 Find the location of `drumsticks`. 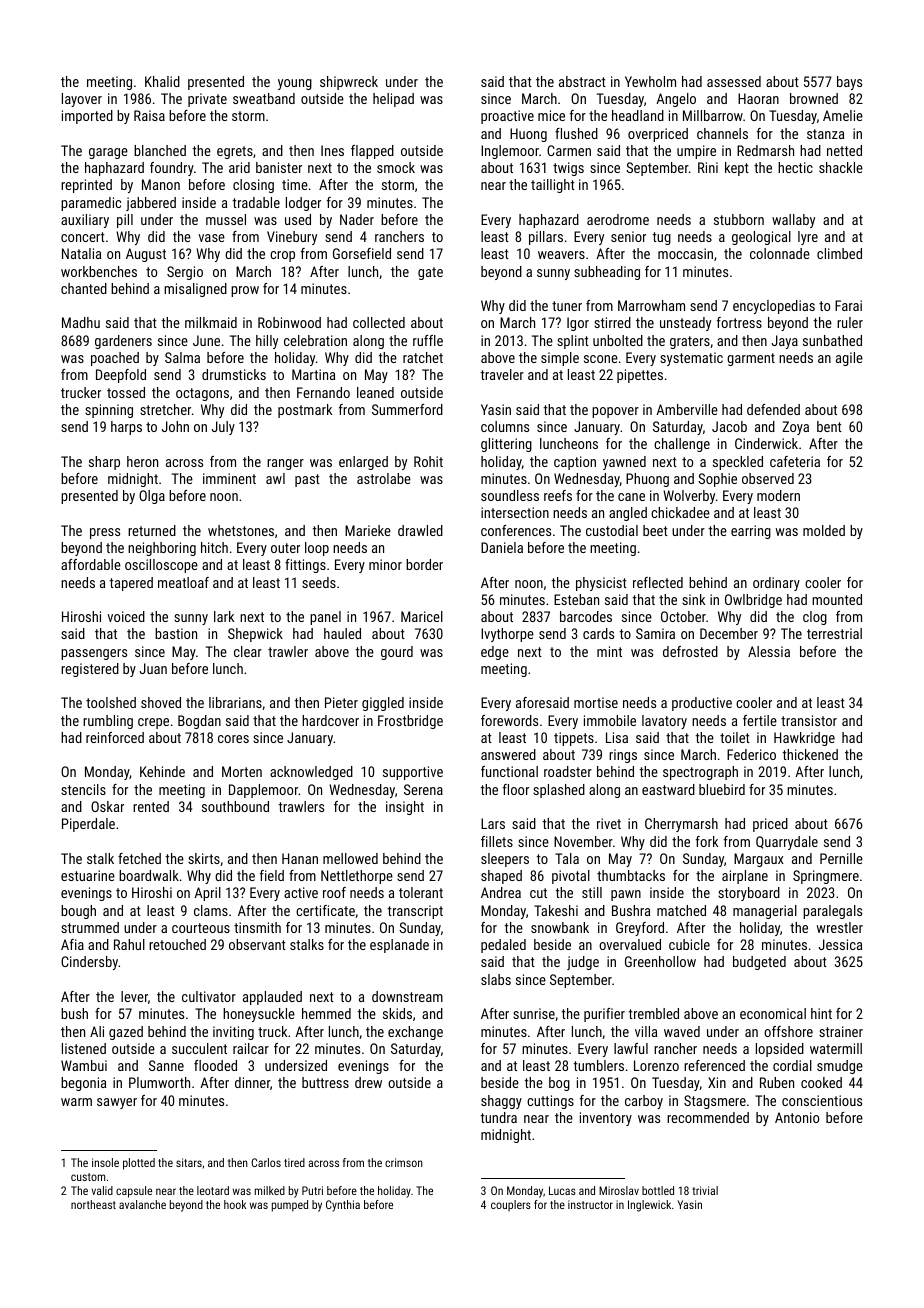

drumsticks is located at coordinates (234, 374).
